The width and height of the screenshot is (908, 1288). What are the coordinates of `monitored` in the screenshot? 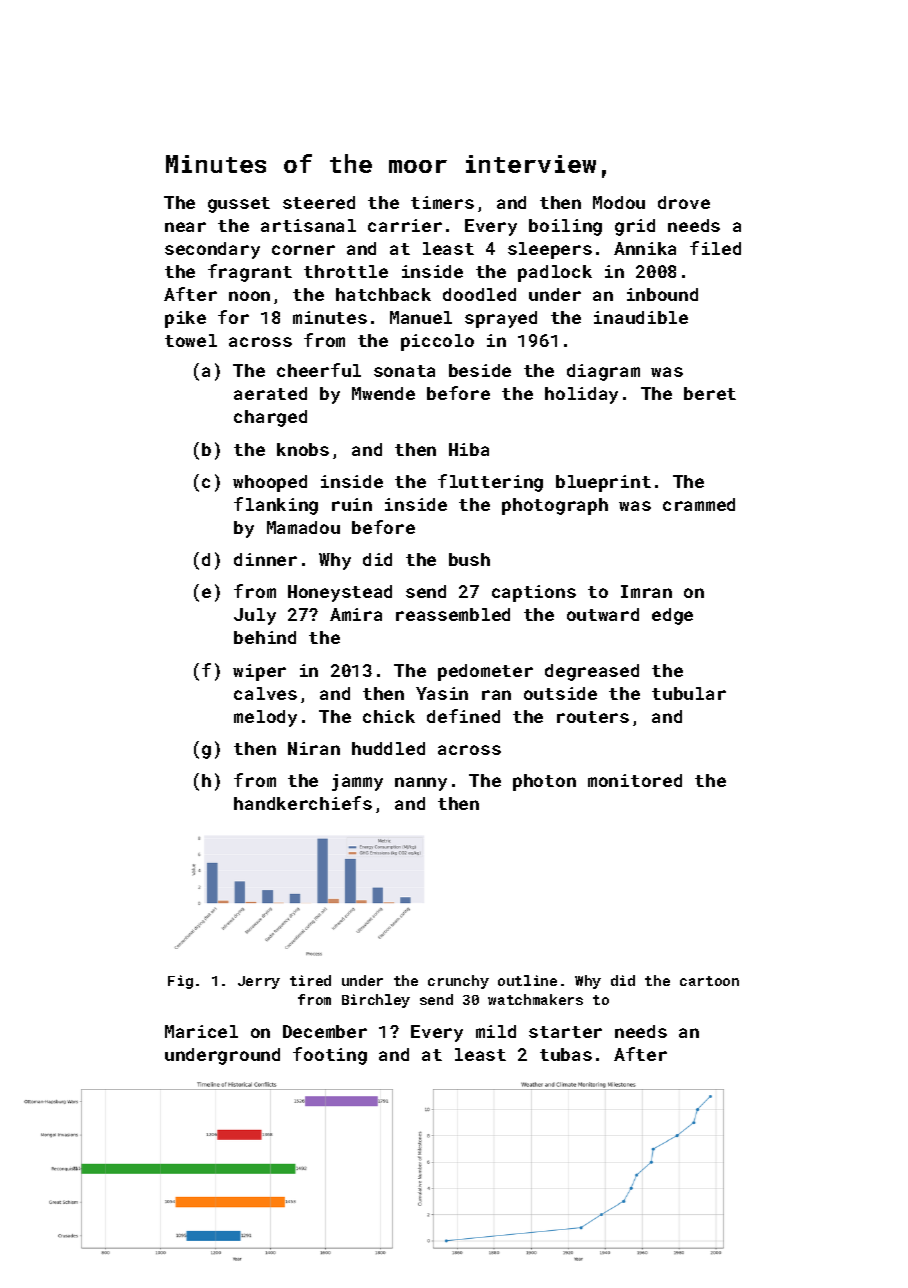 It's located at (635, 780).
